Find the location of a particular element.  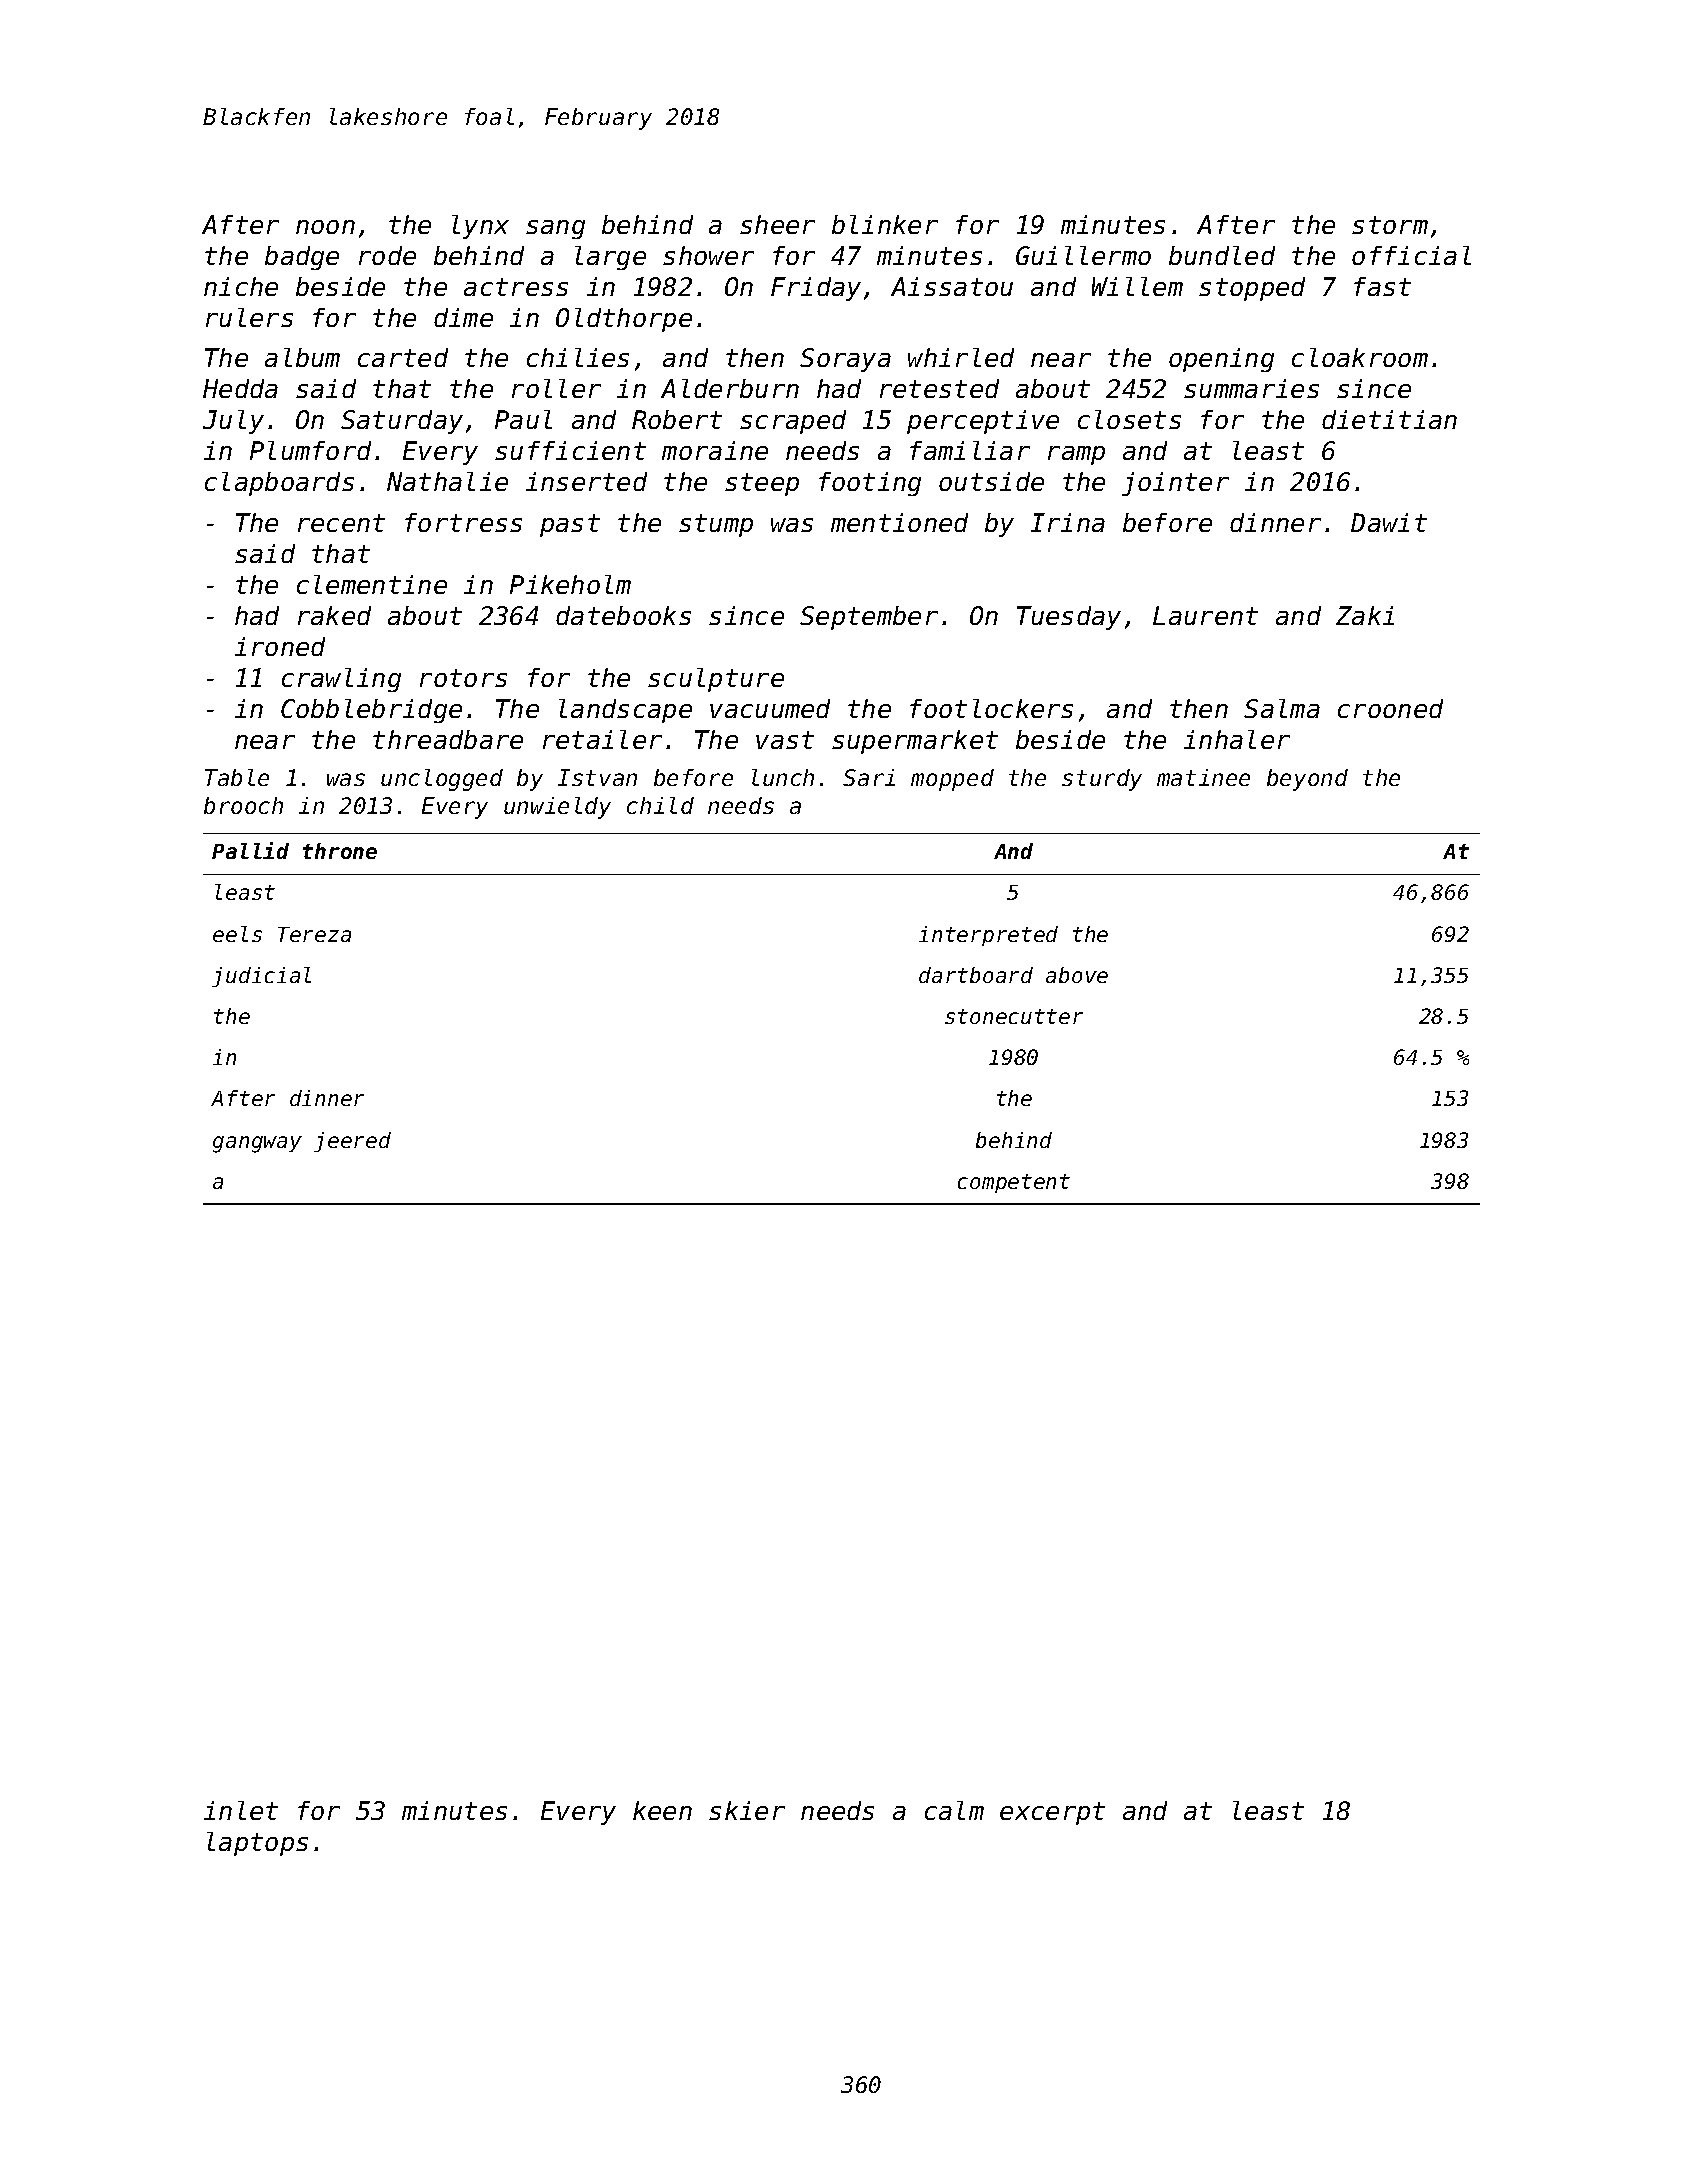

mopped is located at coordinates (952, 780).
